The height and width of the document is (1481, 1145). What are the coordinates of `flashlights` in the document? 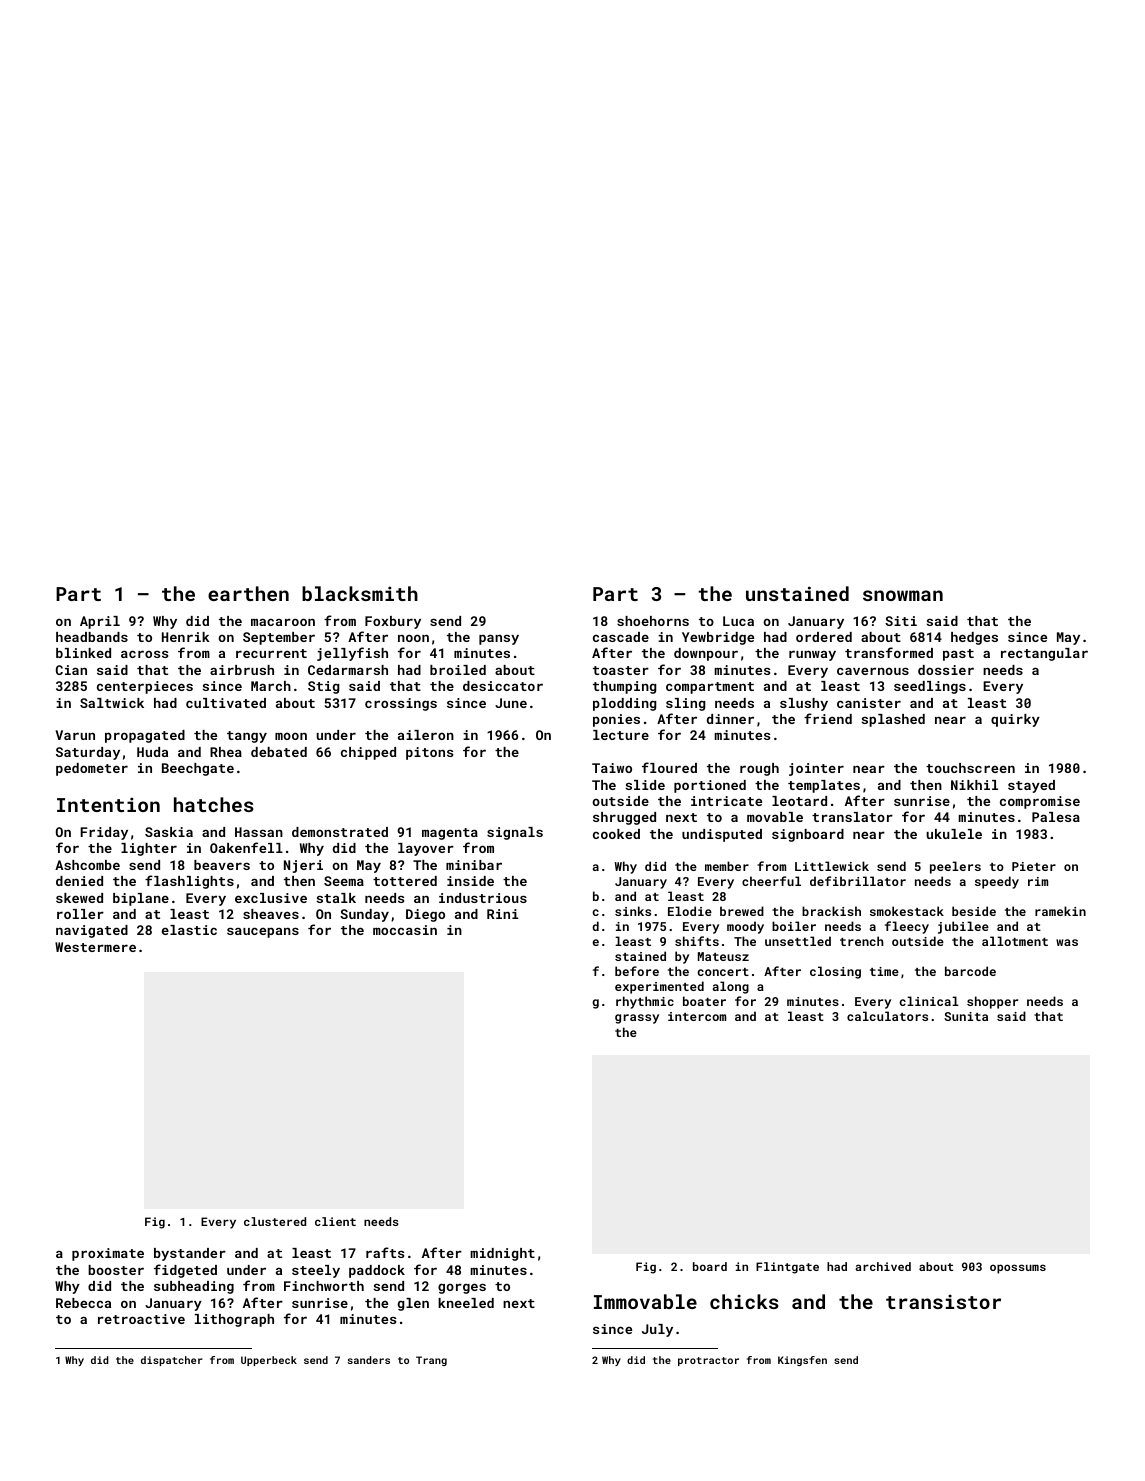 It's located at (189, 882).
